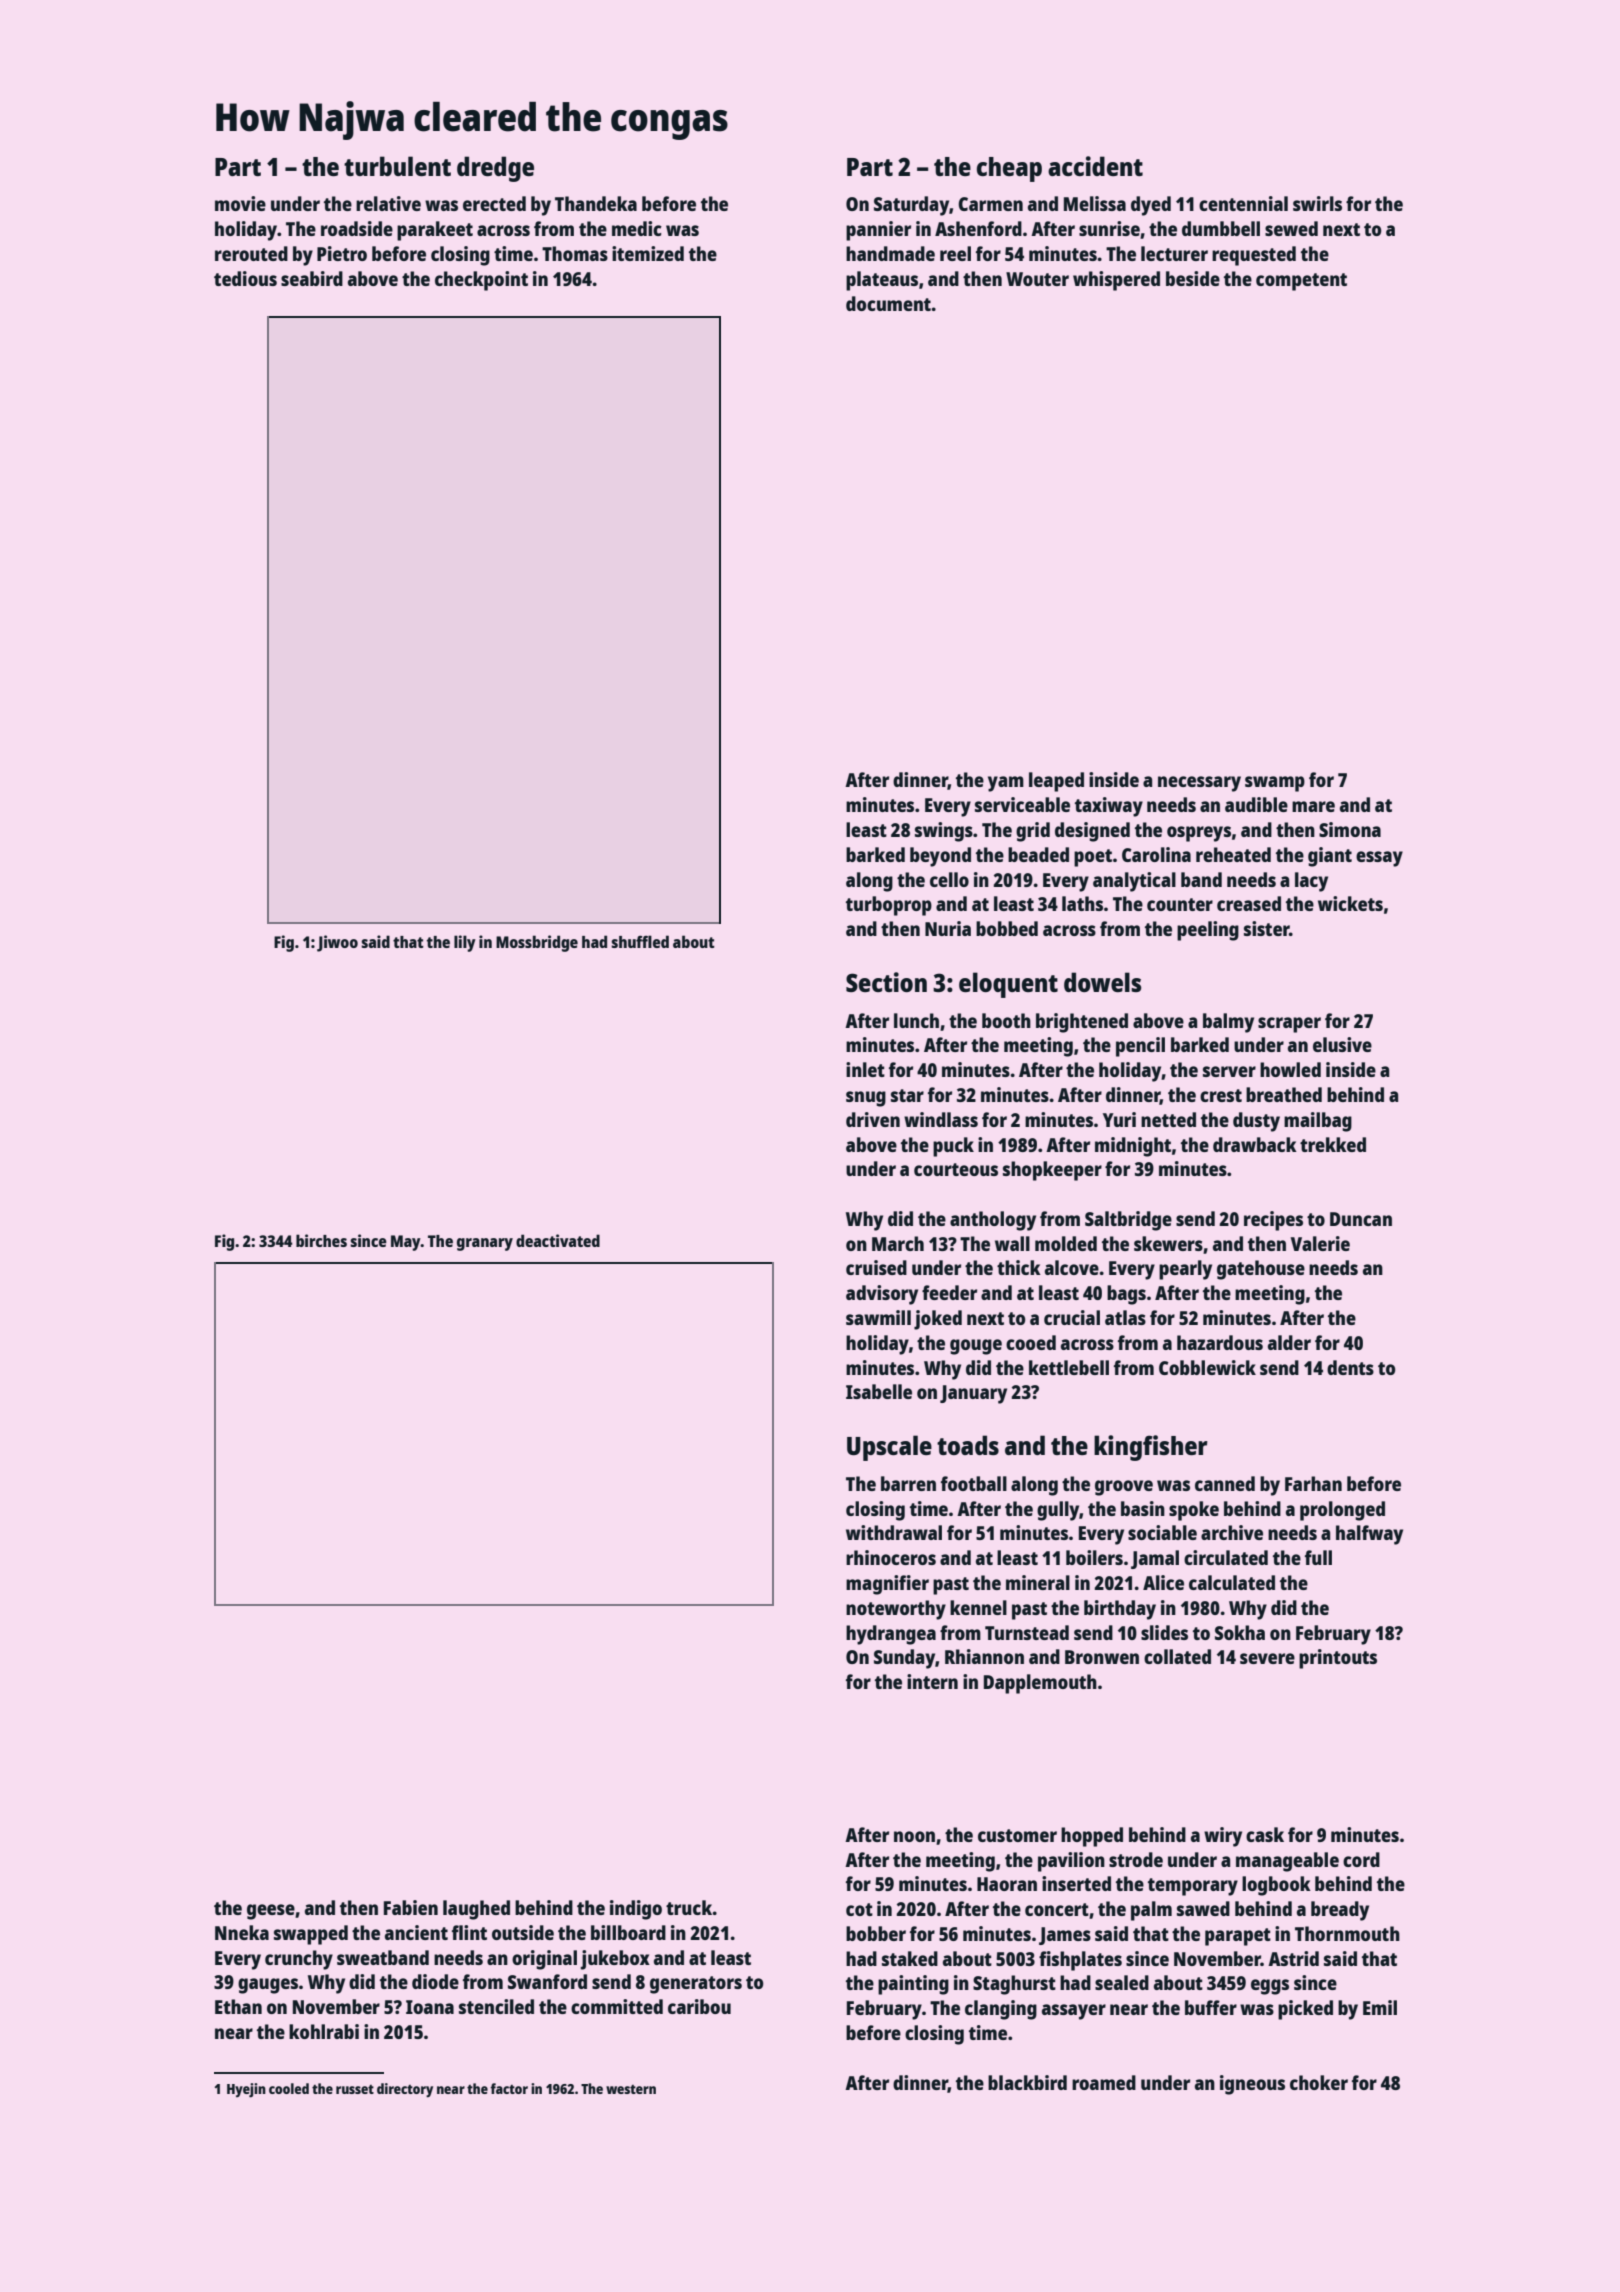 Image resolution: width=1620 pixels, height=2292 pixels. I want to click on swirls, so click(1317, 203).
